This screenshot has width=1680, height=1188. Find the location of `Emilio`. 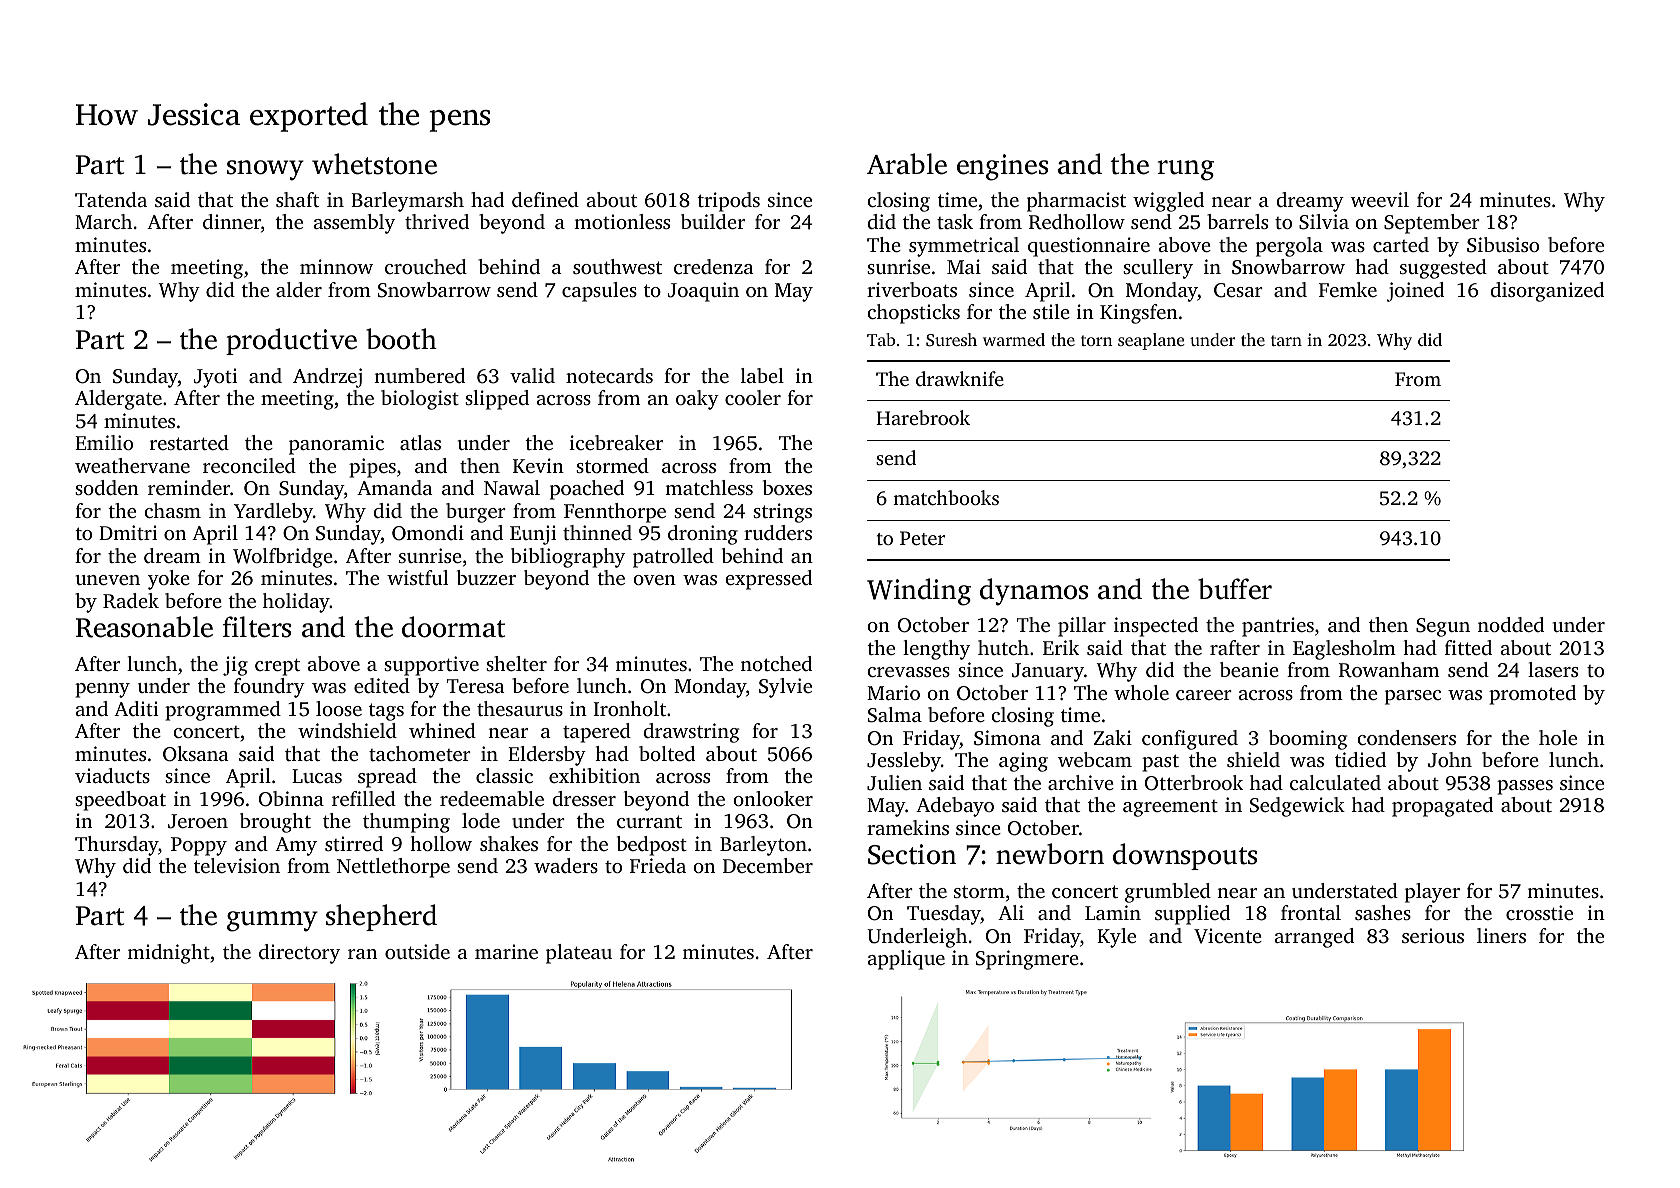

Emilio is located at coordinates (104, 442).
